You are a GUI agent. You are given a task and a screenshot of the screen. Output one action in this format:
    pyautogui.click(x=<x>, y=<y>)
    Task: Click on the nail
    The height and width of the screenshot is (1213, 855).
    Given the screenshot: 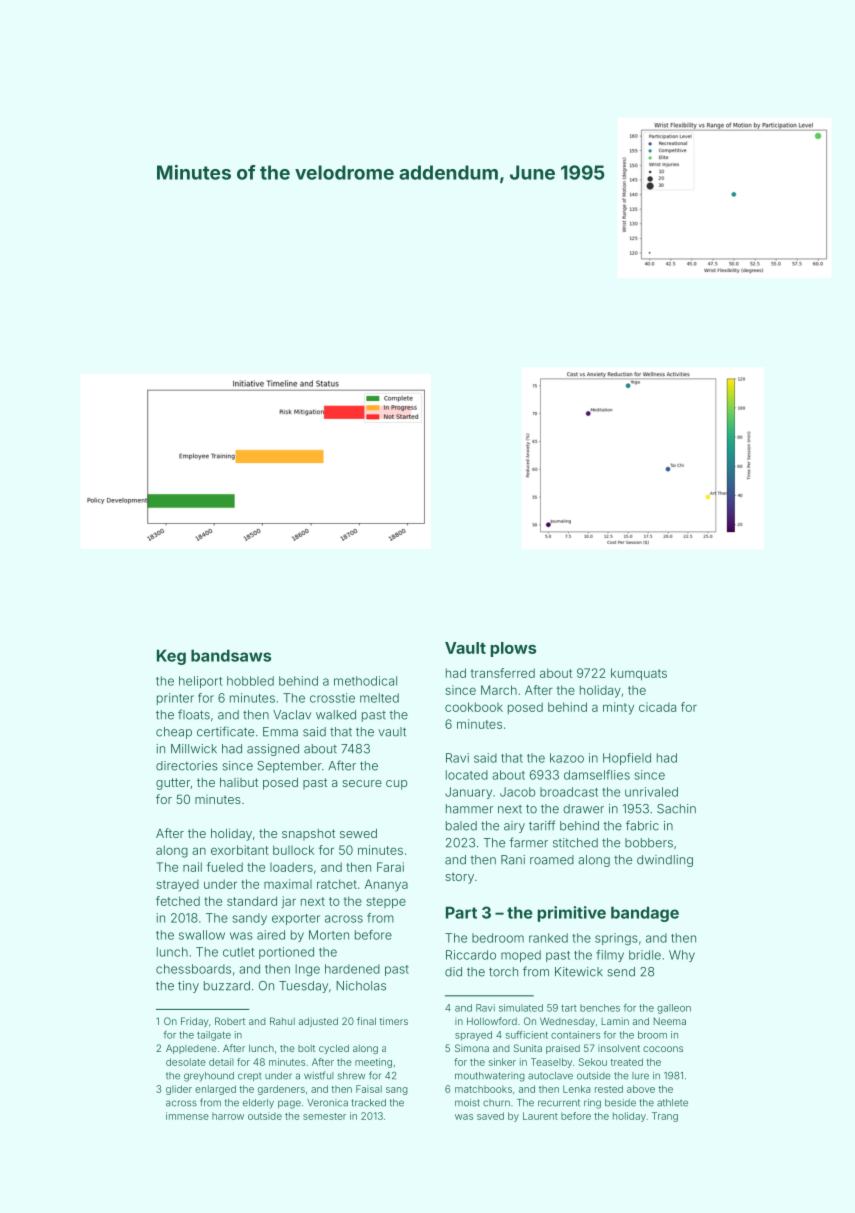 What is the action you would take?
    pyautogui.click(x=192, y=867)
